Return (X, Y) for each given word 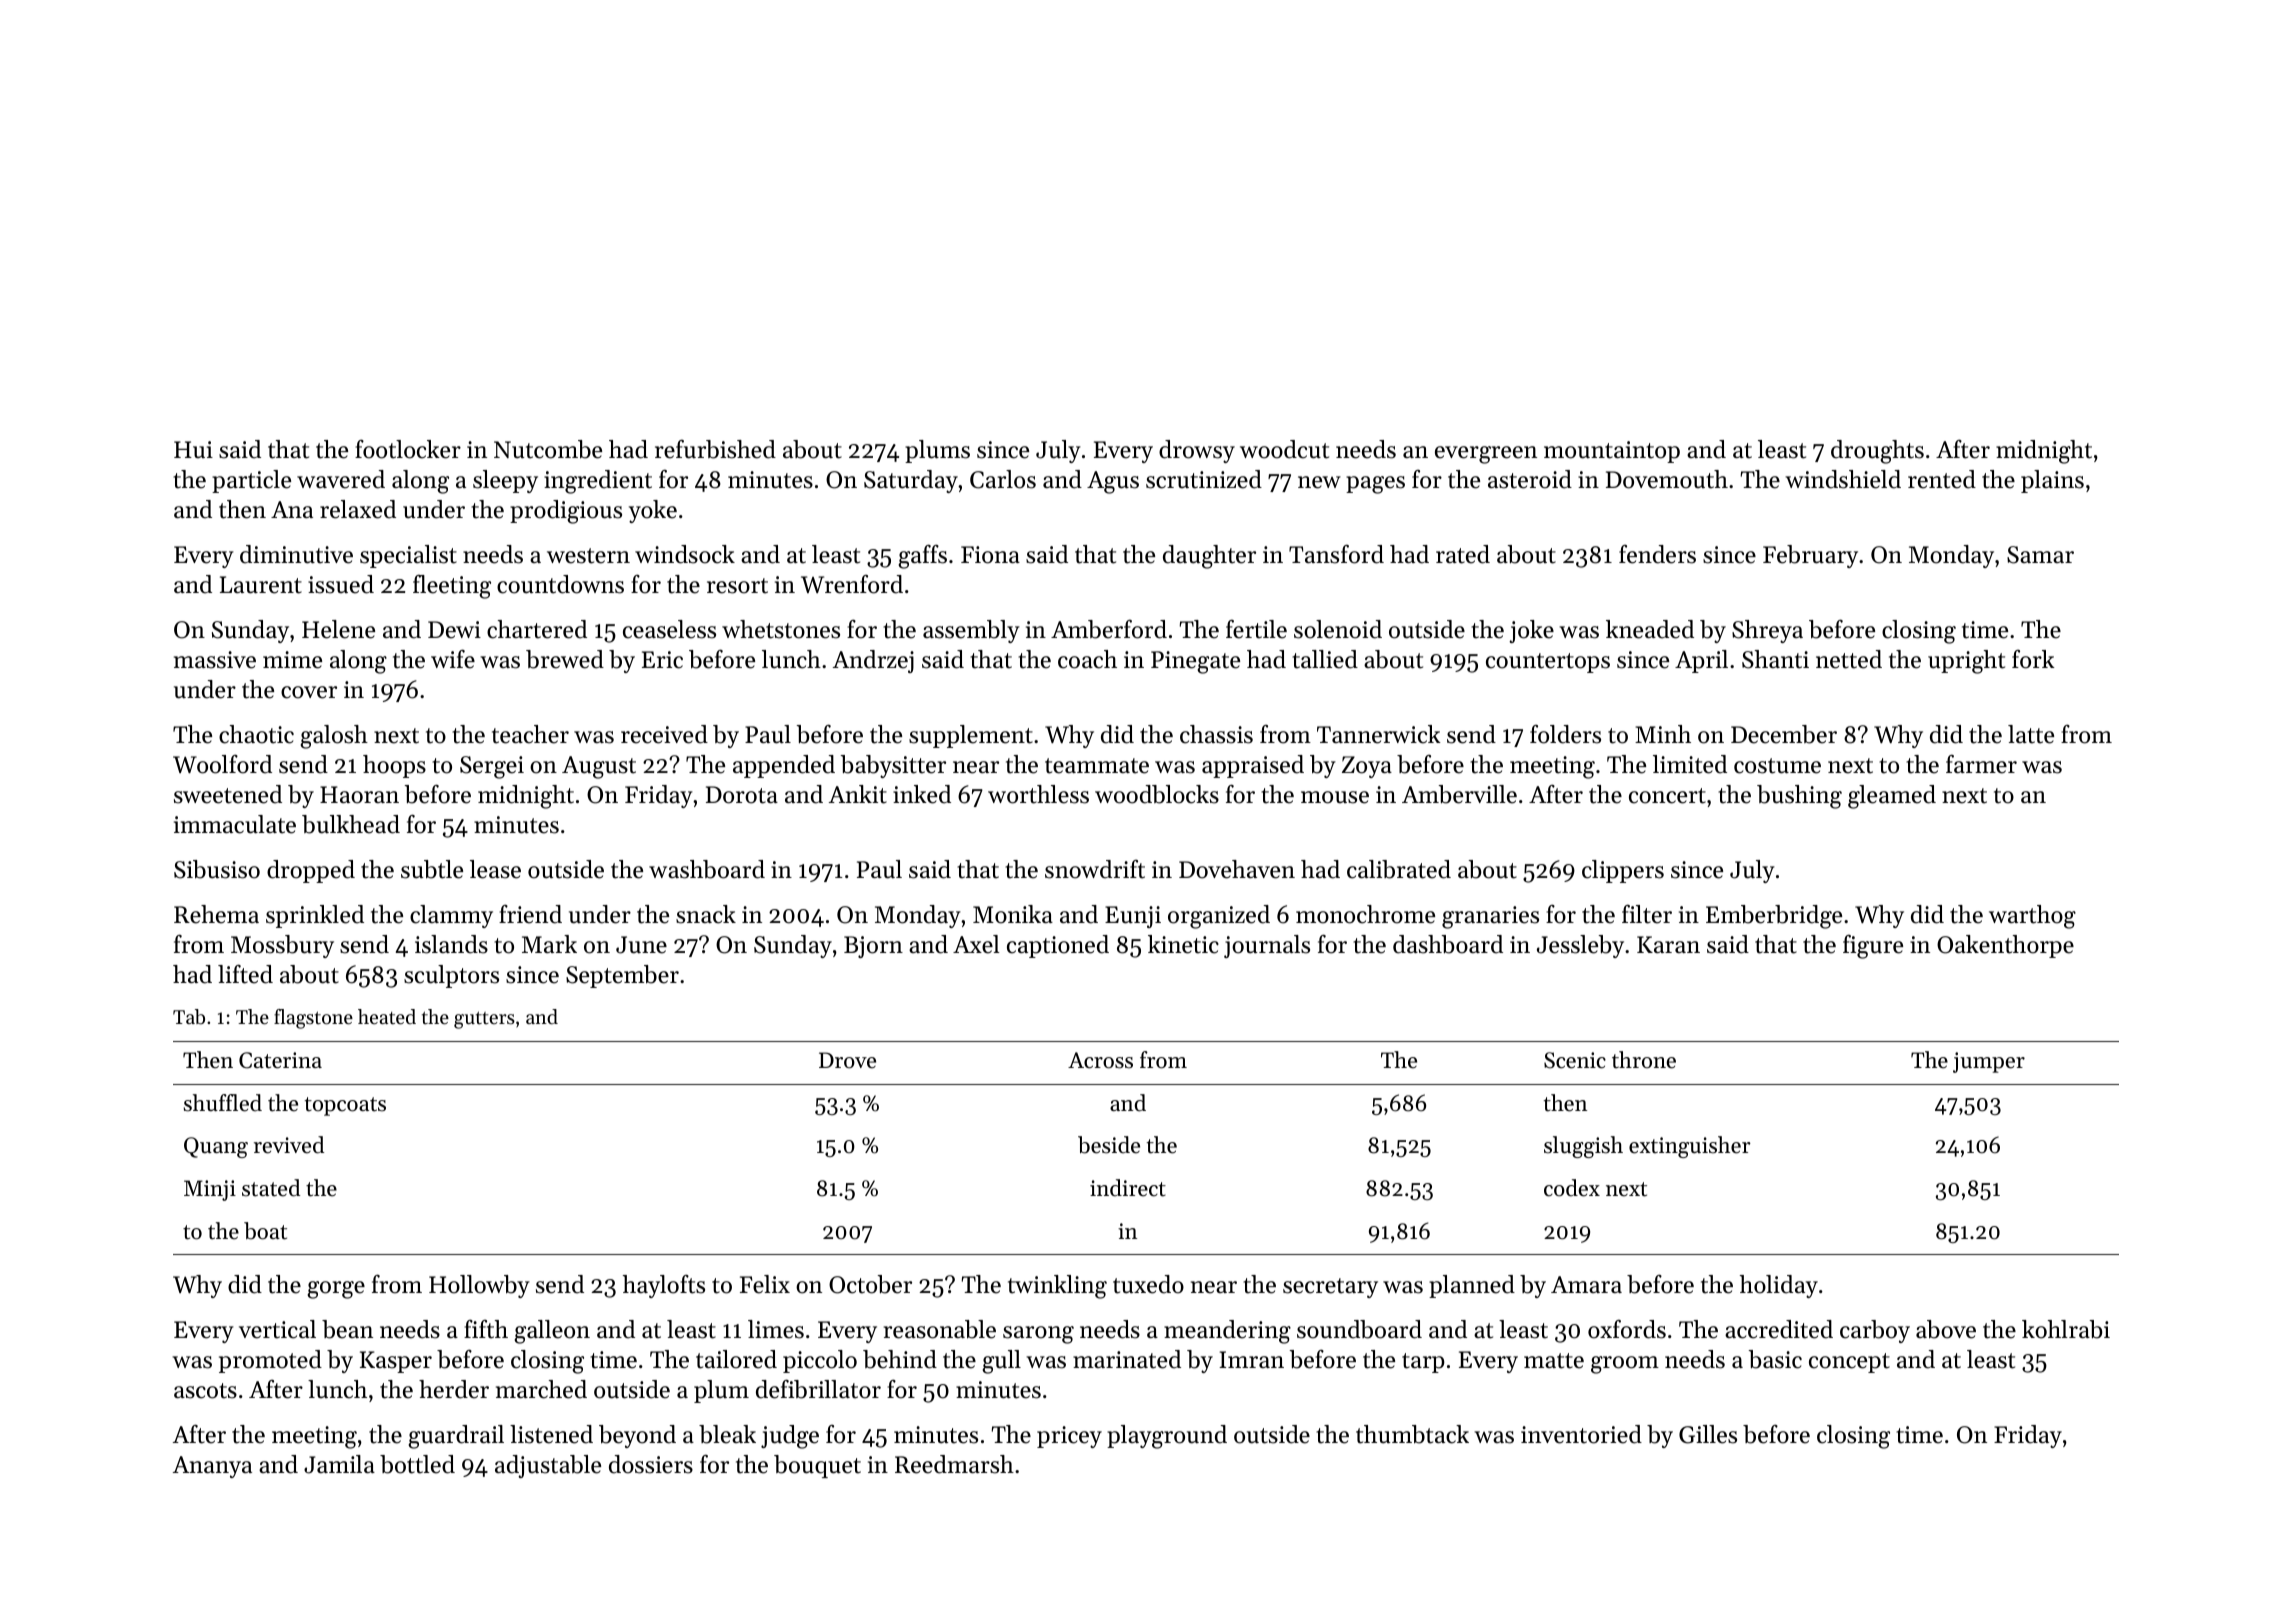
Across (1100, 1060)
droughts (1877, 452)
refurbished (715, 449)
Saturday (911, 481)
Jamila (339, 1464)
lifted (245, 974)
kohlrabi (2066, 1329)
